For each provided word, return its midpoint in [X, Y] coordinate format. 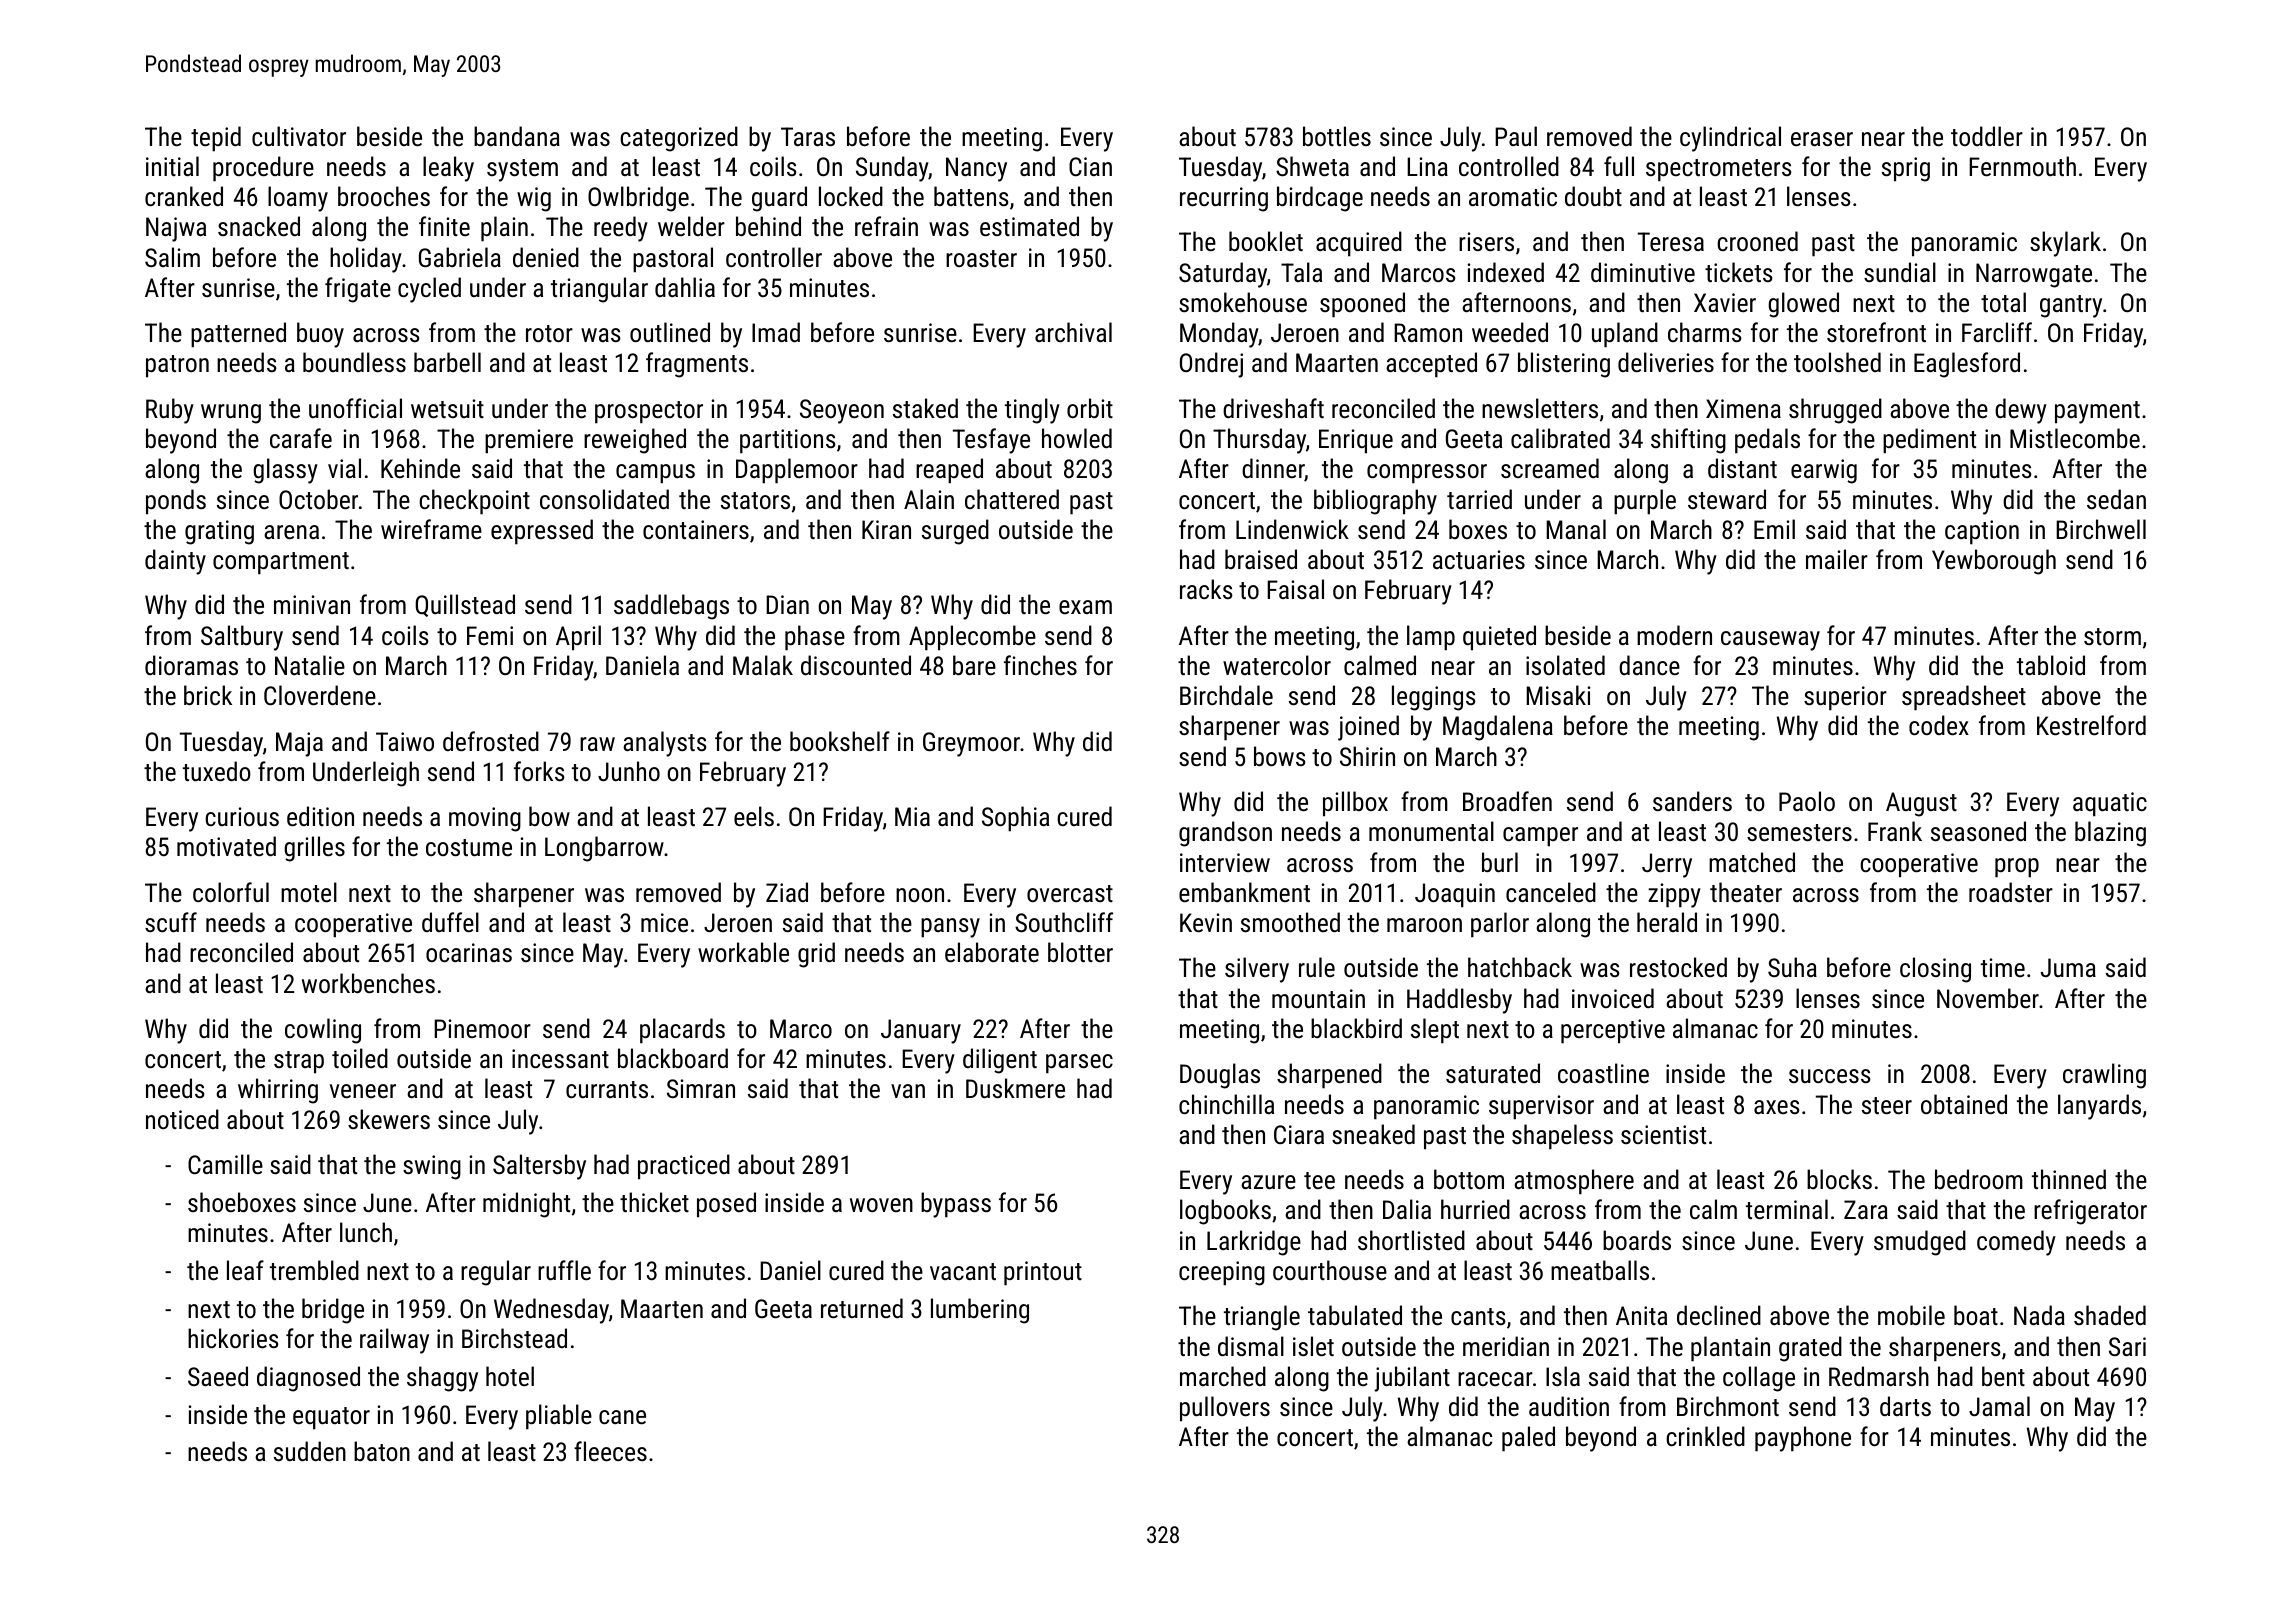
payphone [1803, 1439]
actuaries [1479, 559]
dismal [1251, 1346]
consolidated [604, 499]
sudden [310, 1451]
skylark [2065, 244]
